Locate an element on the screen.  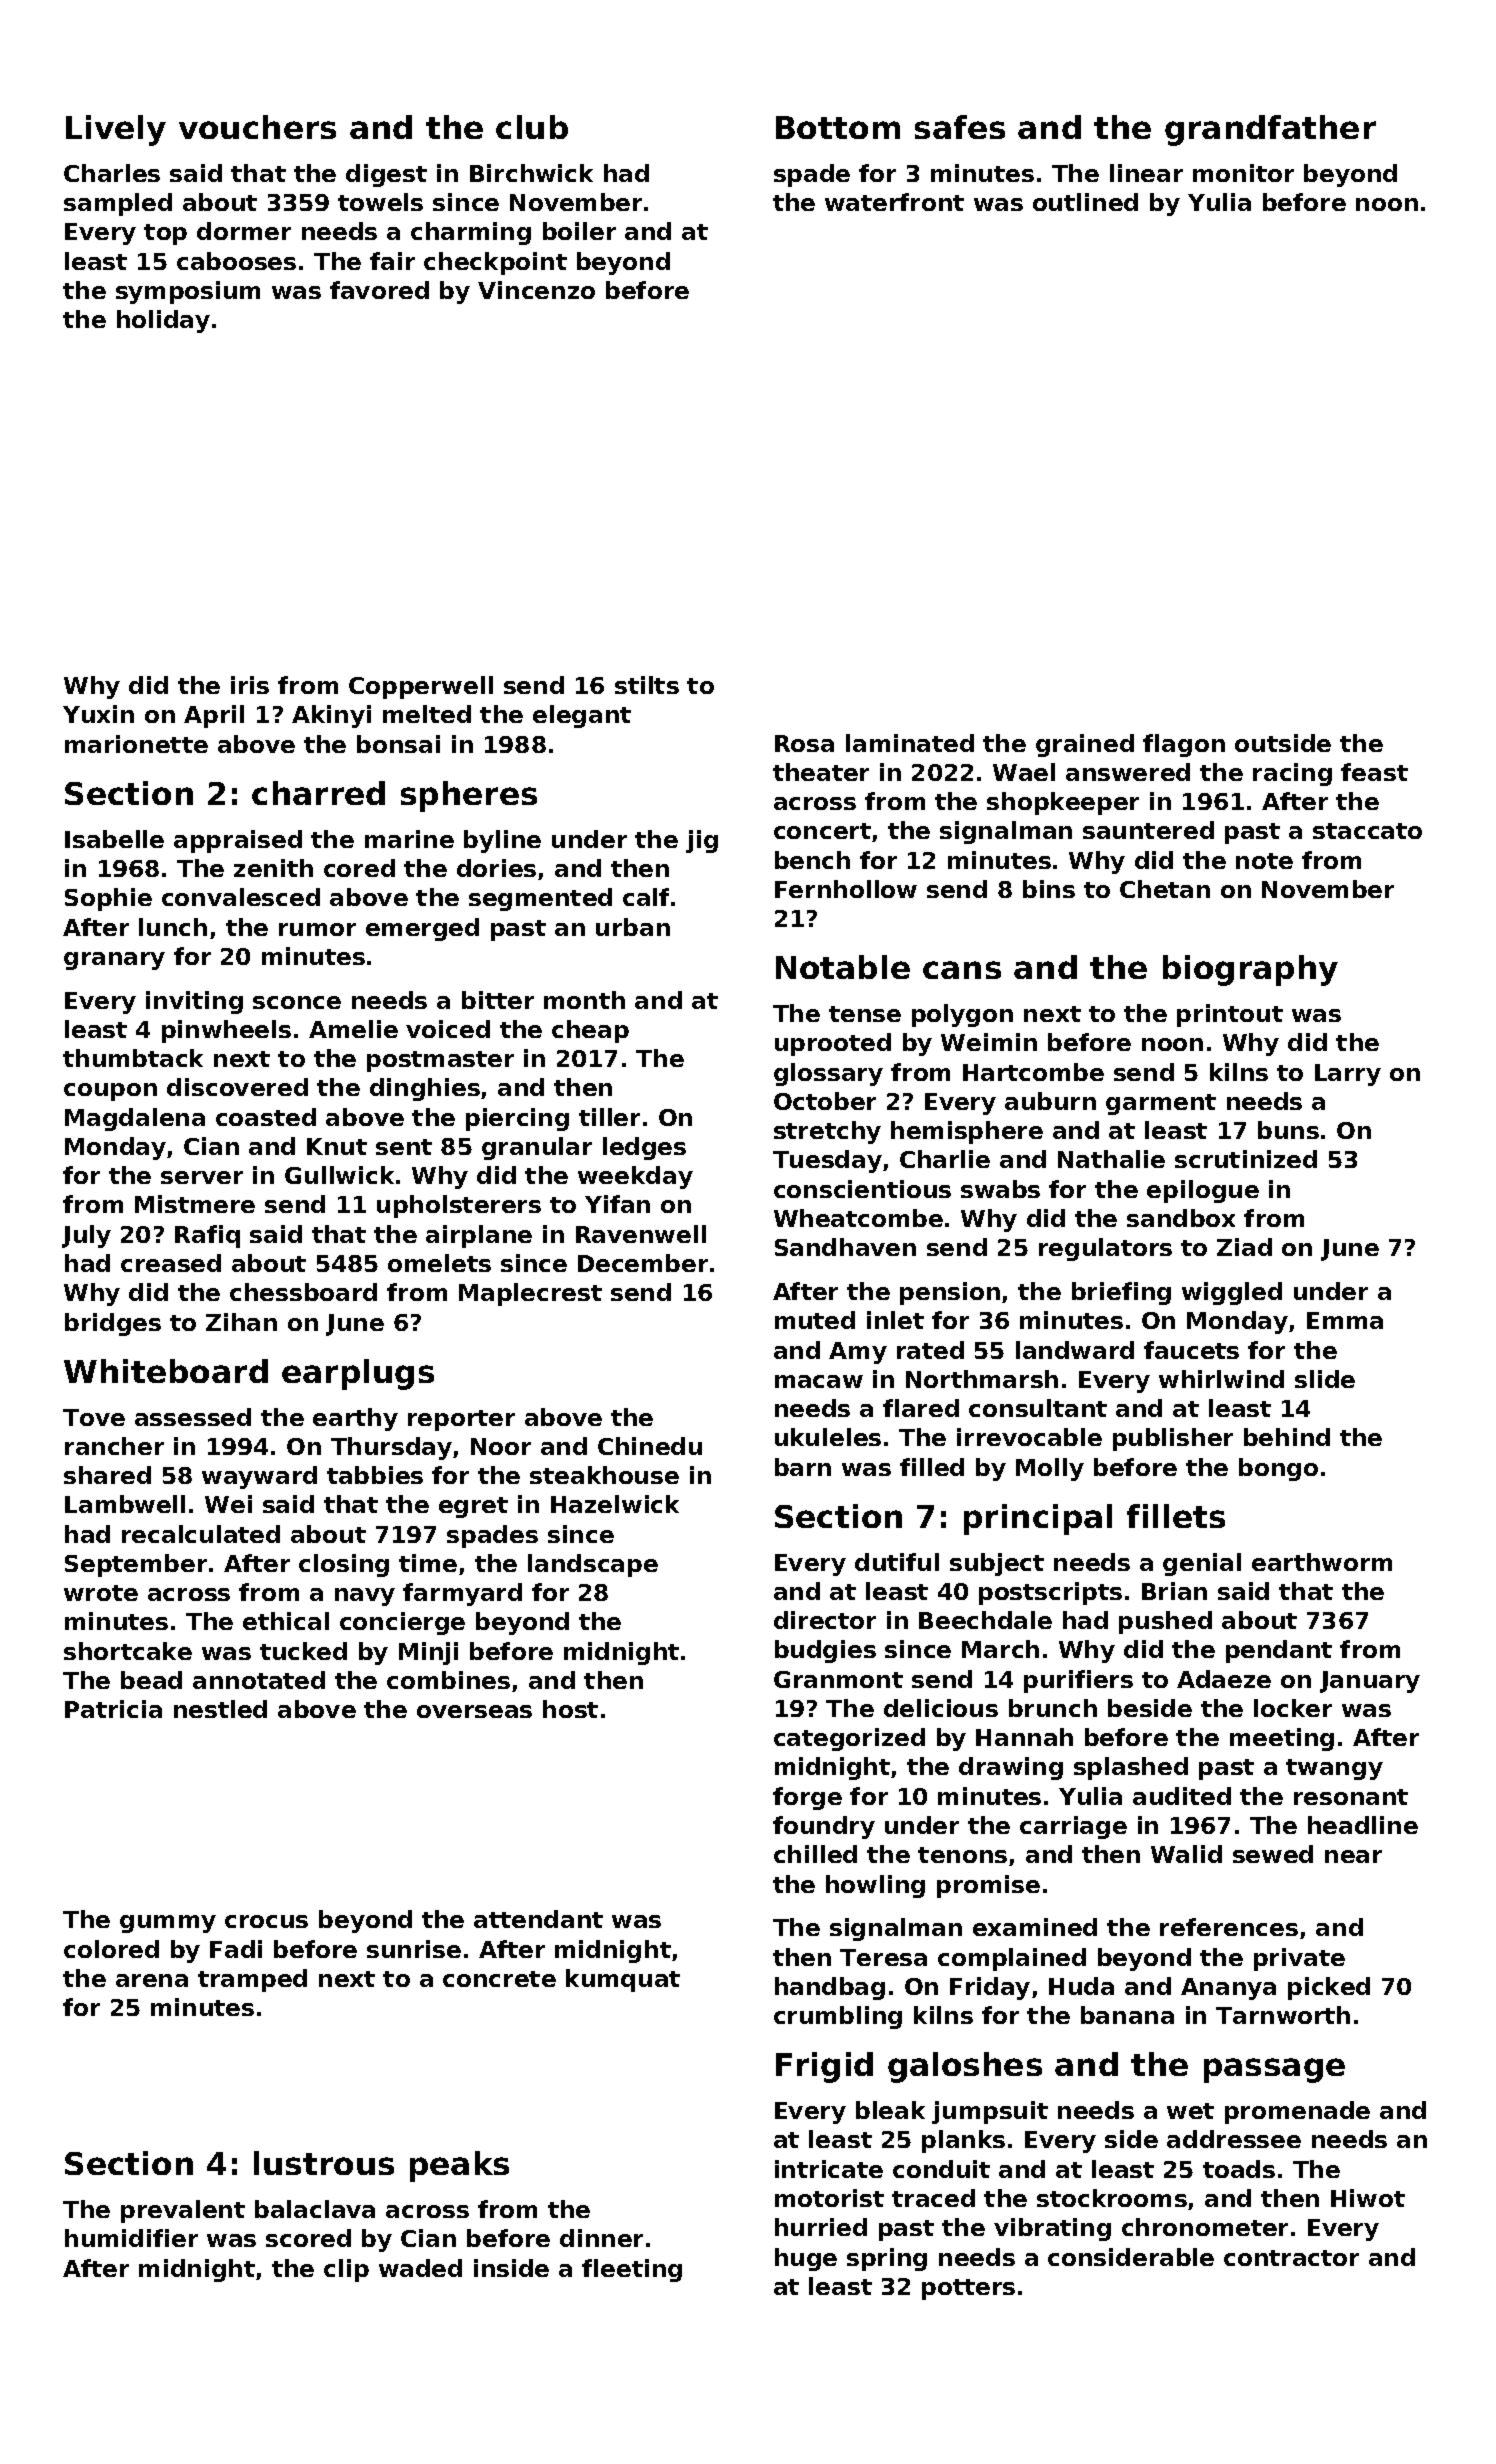
Lively is located at coordinates (116, 130).
